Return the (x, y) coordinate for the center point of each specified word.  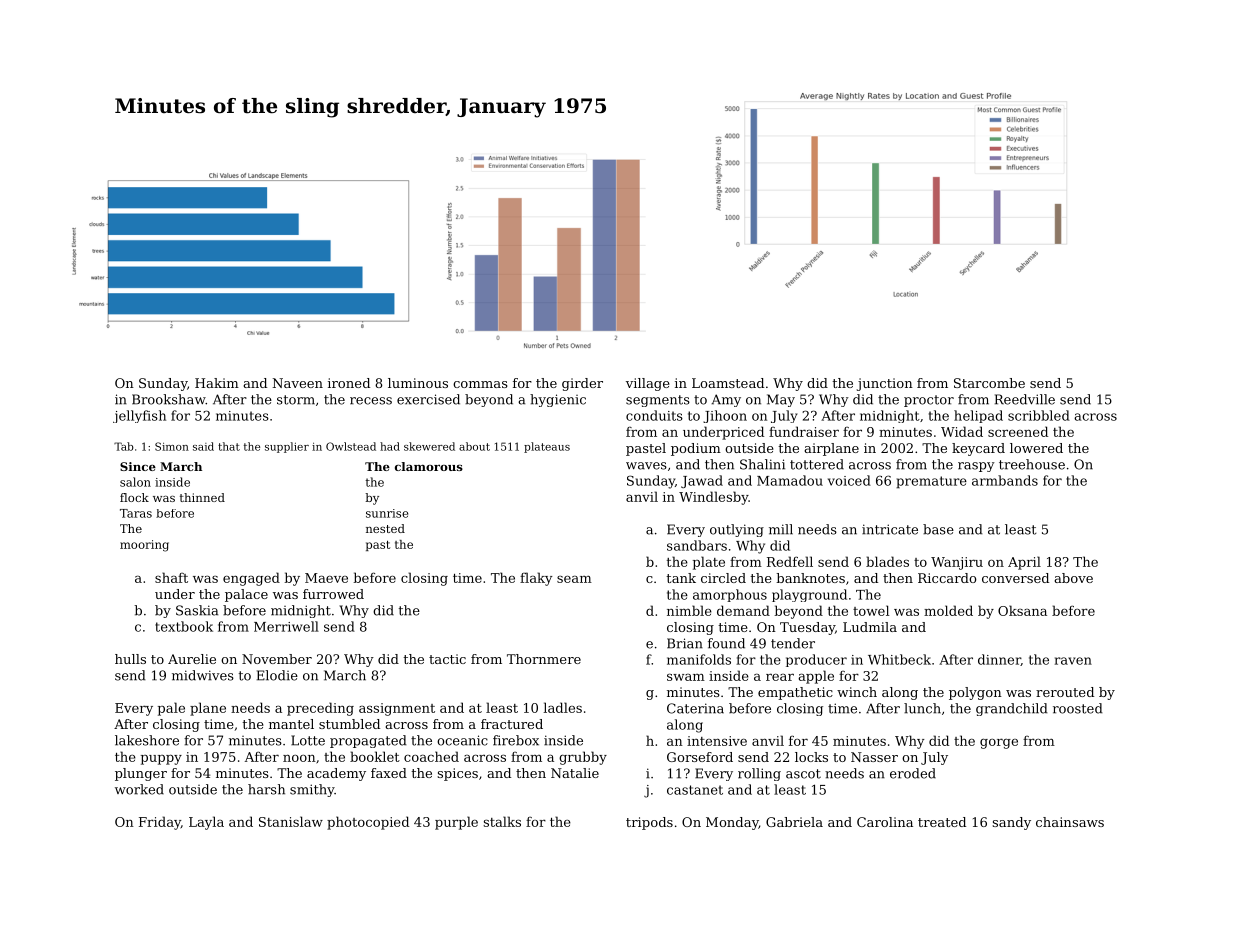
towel (871, 610)
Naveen (298, 383)
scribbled (1039, 415)
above (1073, 578)
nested (385, 528)
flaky (536, 579)
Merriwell (286, 626)
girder (582, 384)
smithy (312, 790)
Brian (685, 643)
